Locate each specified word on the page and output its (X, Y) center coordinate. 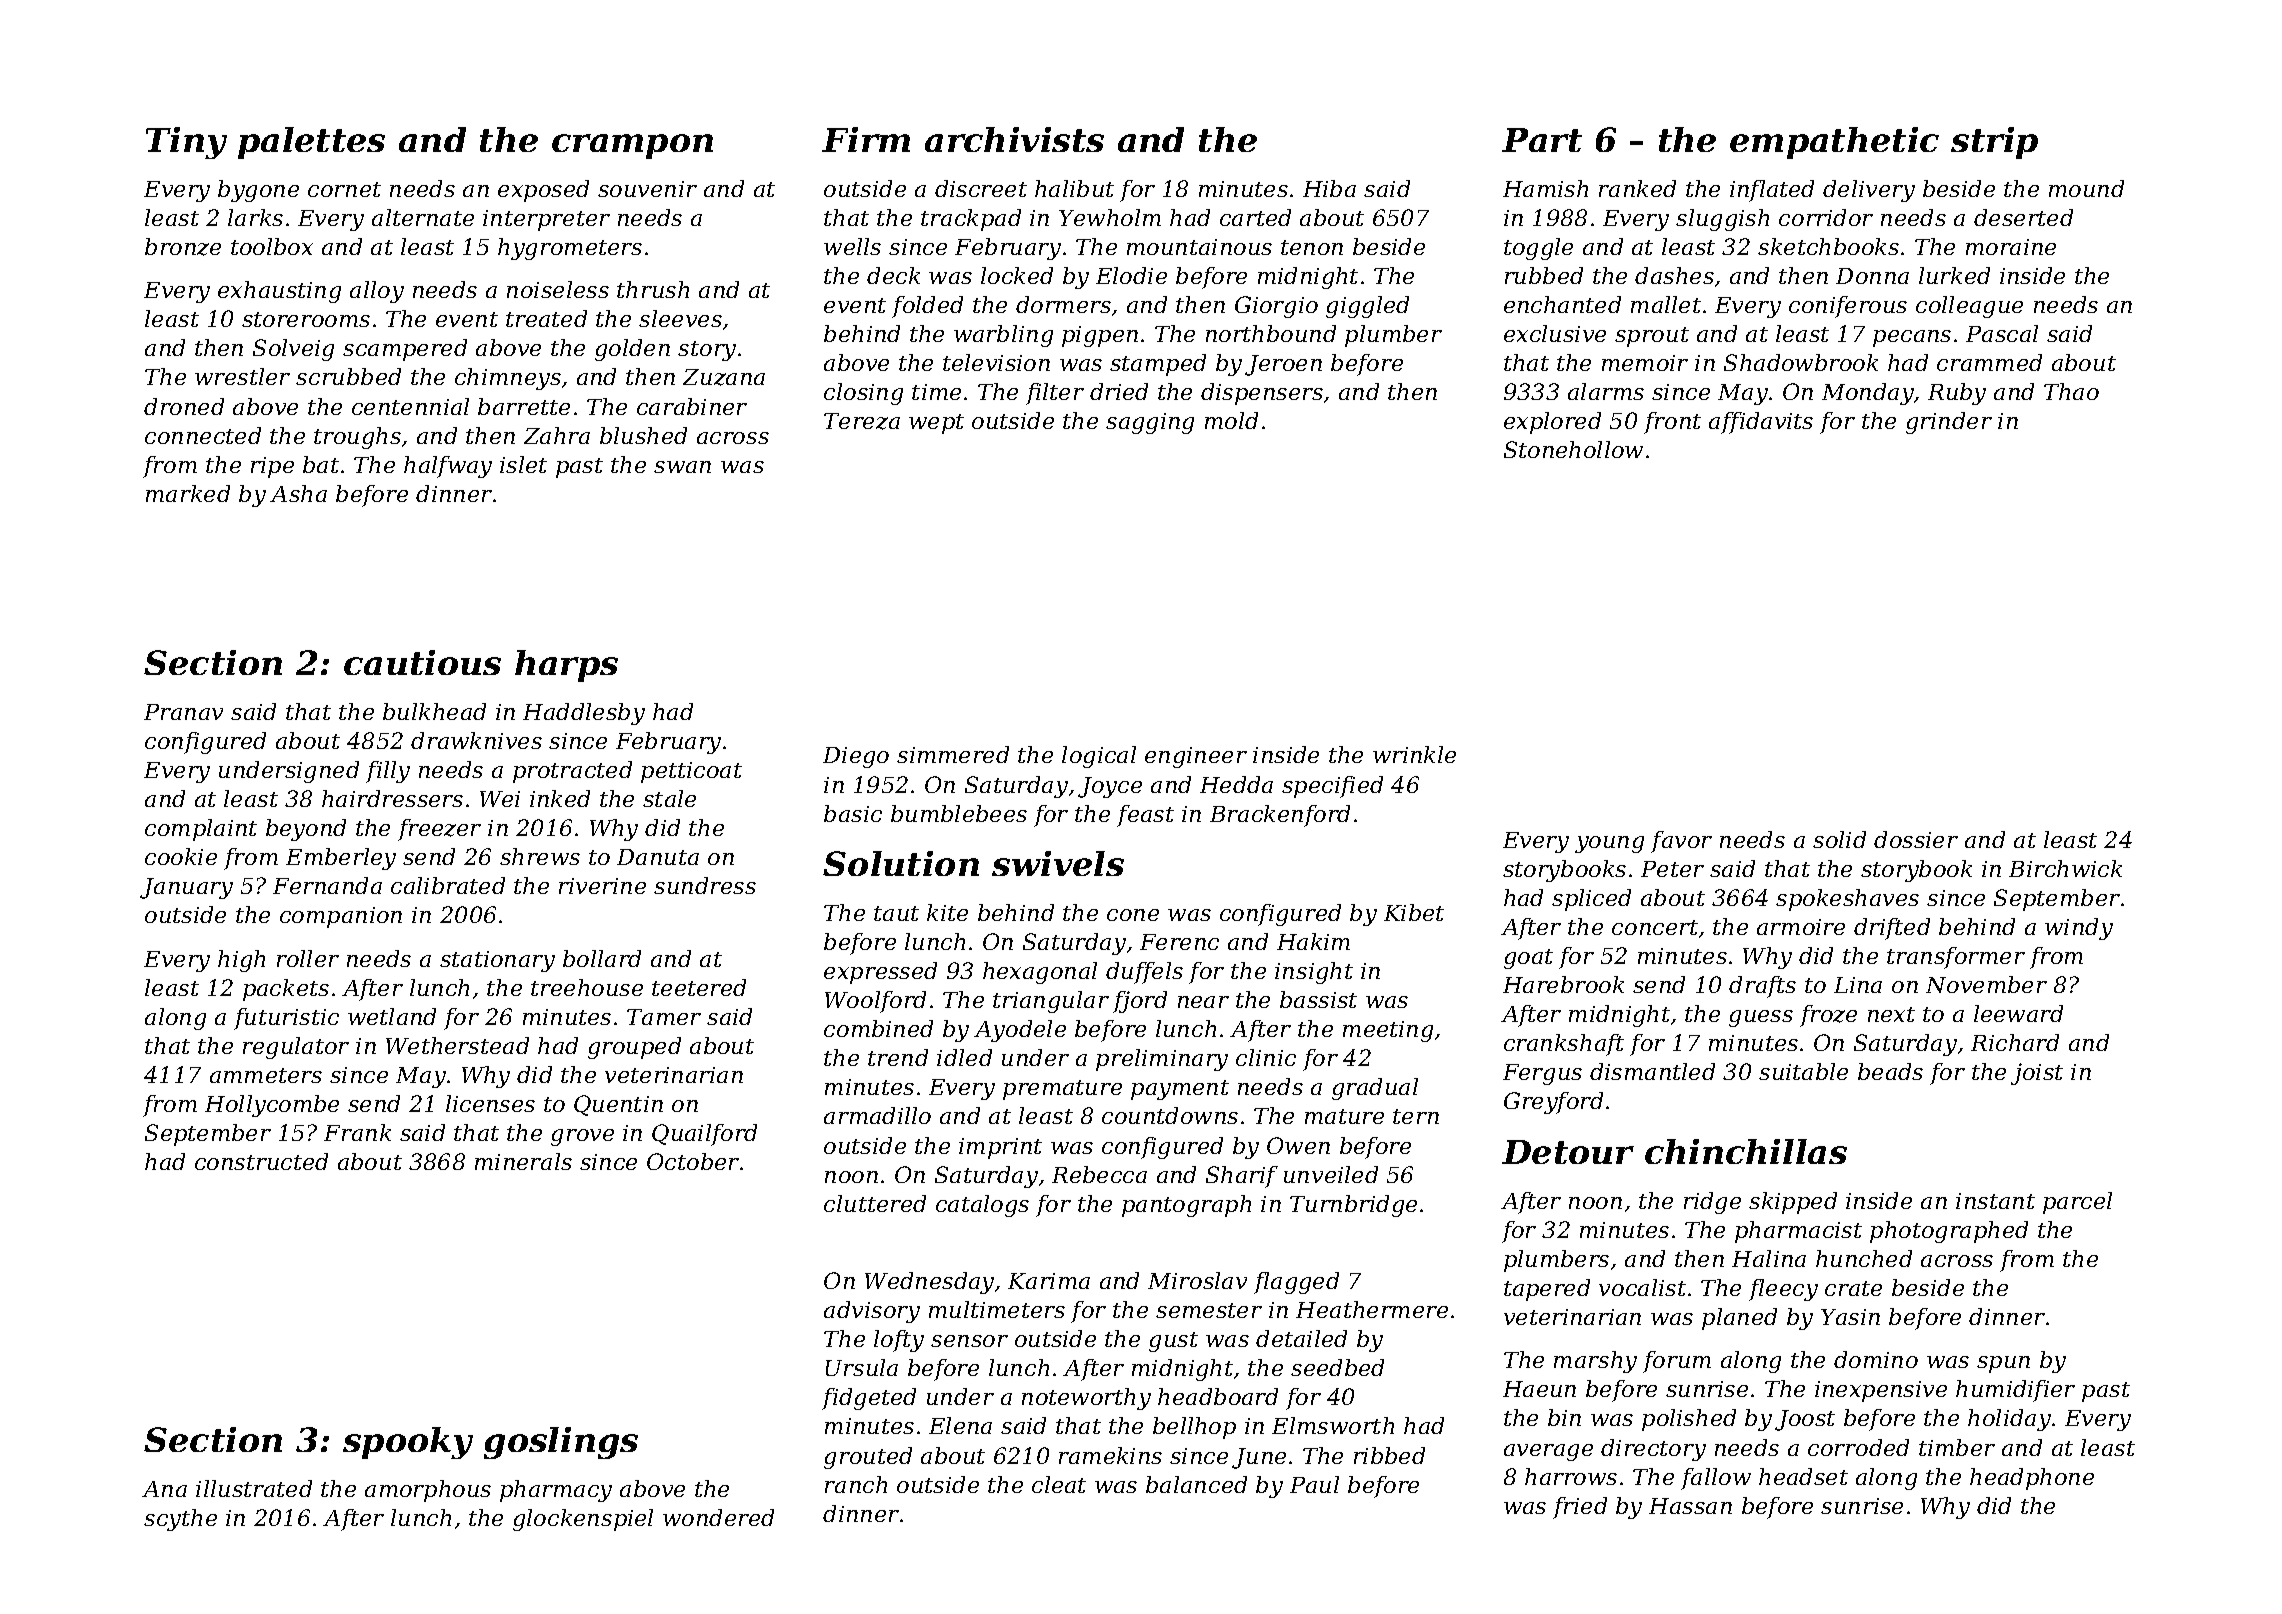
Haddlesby (584, 714)
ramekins (1110, 1455)
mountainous (1199, 247)
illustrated (254, 1488)
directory (1653, 1450)
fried (1580, 1508)
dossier (1916, 839)
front (1672, 423)
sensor (969, 1341)
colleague (1969, 307)
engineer (1196, 757)
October (693, 1161)
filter (1055, 394)
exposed (543, 191)
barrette (524, 406)
